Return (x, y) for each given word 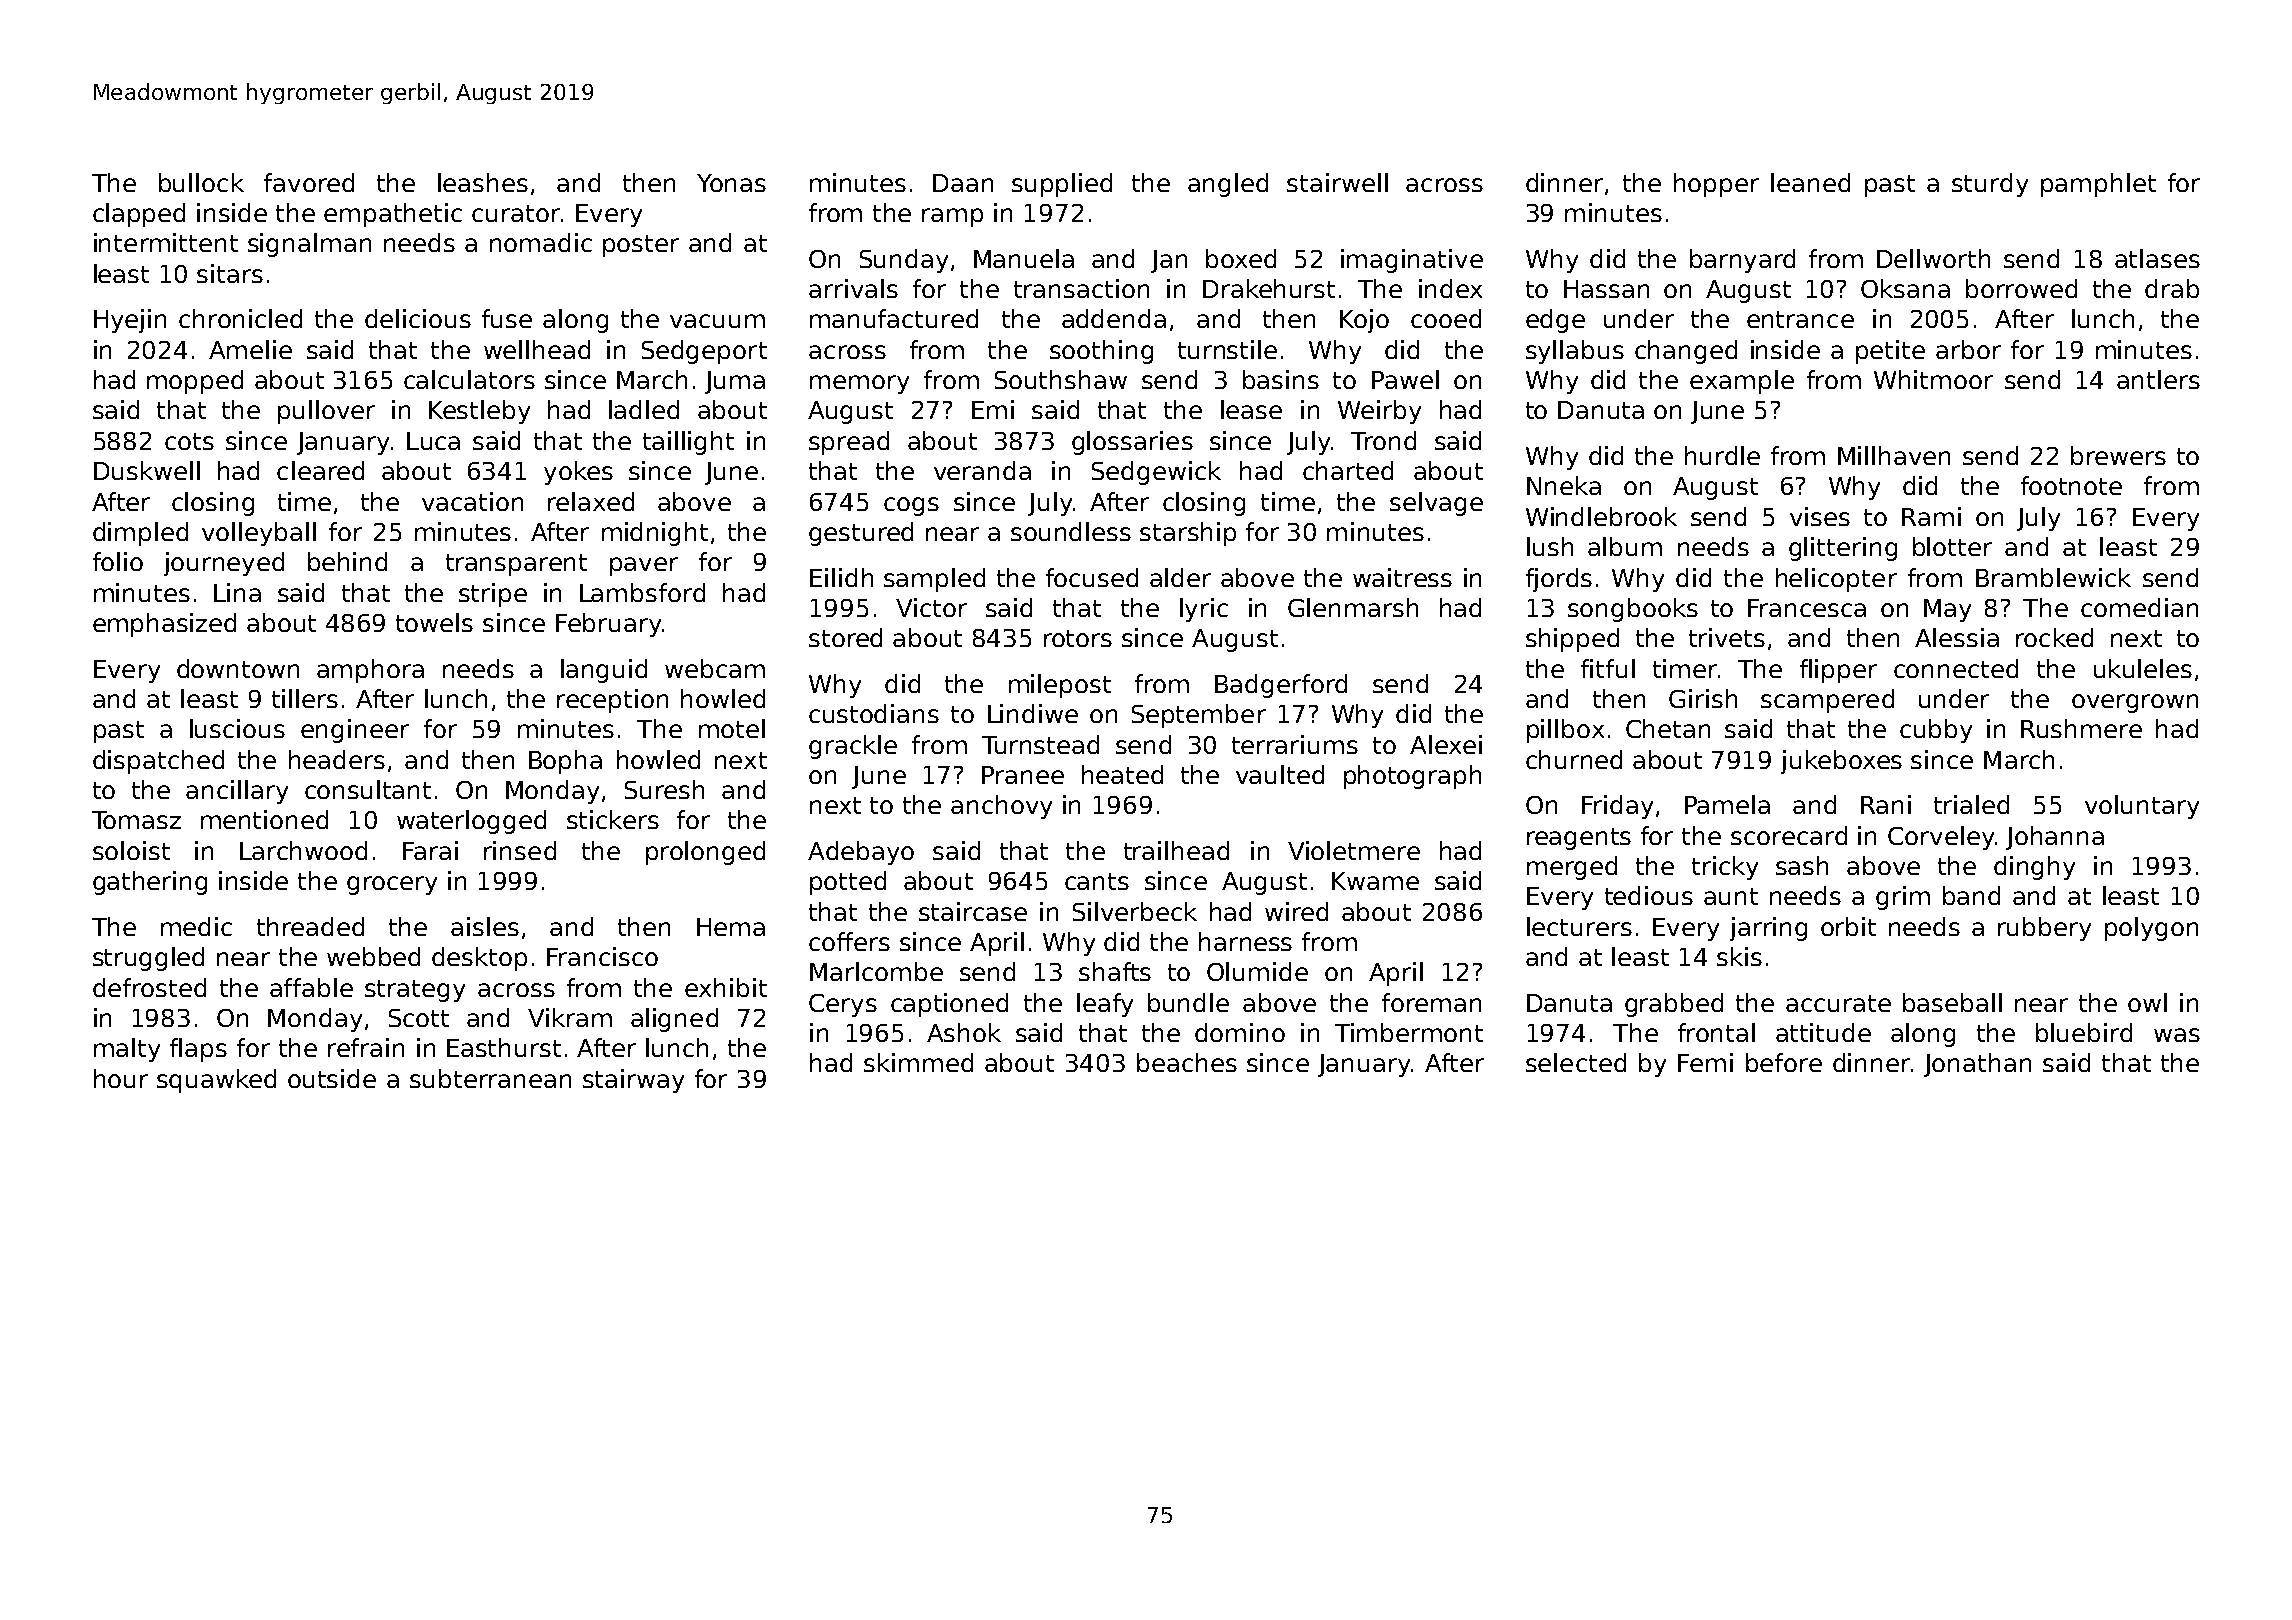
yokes (578, 473)
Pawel (1405, 379)
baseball (1952, 1002)
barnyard (1742, 261)
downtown (238, 668)
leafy (1105, 1005)
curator (516, 213)
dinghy (2034, 868)
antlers (2158, 379)
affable (311, 987)
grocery (392, 885)
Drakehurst (1269, 288)
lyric (1204, 610)
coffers (849, 941)
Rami (1931, 516)
